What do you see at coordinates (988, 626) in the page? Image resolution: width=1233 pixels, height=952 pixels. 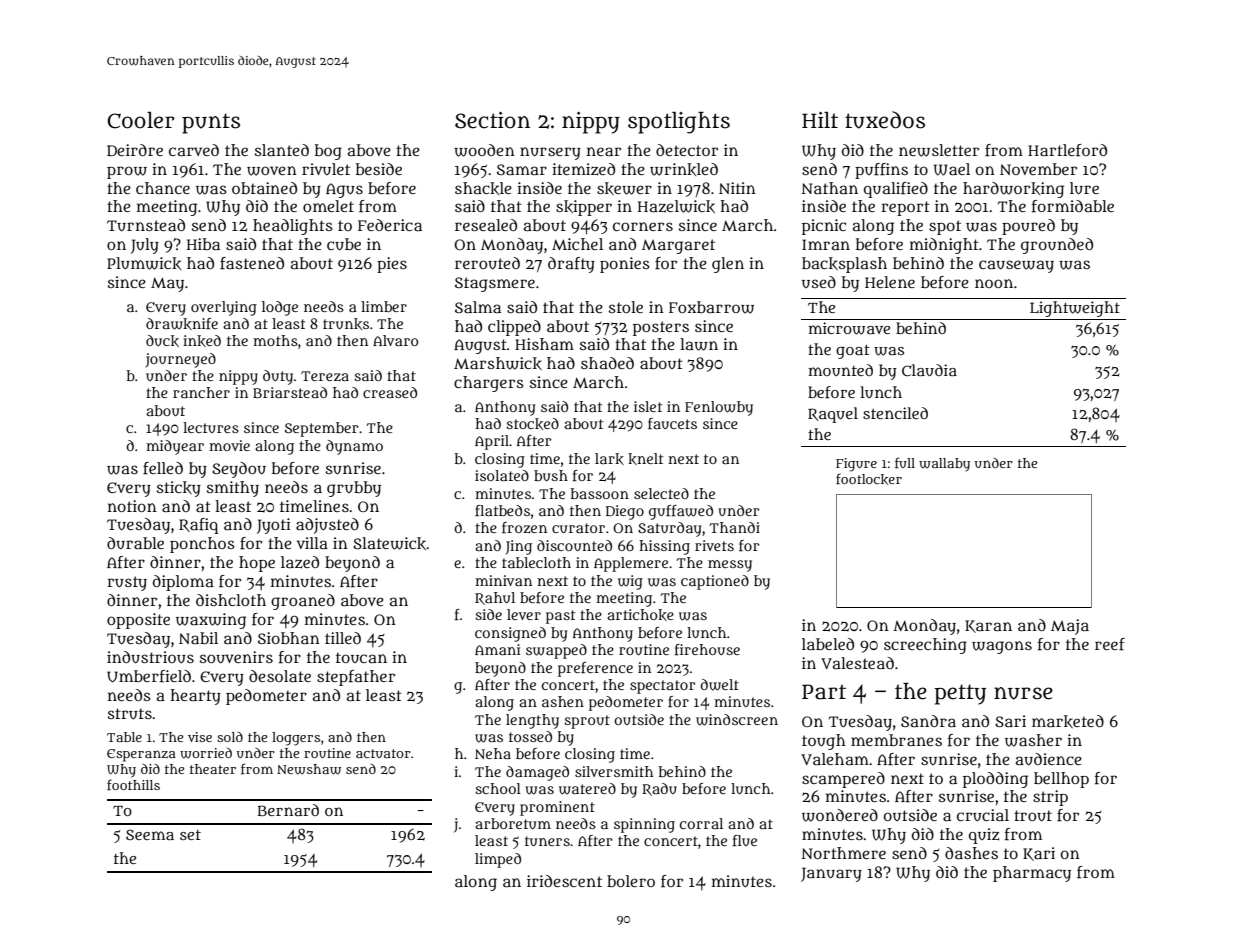 I see `Karan` at bounding box center [988, 626].
